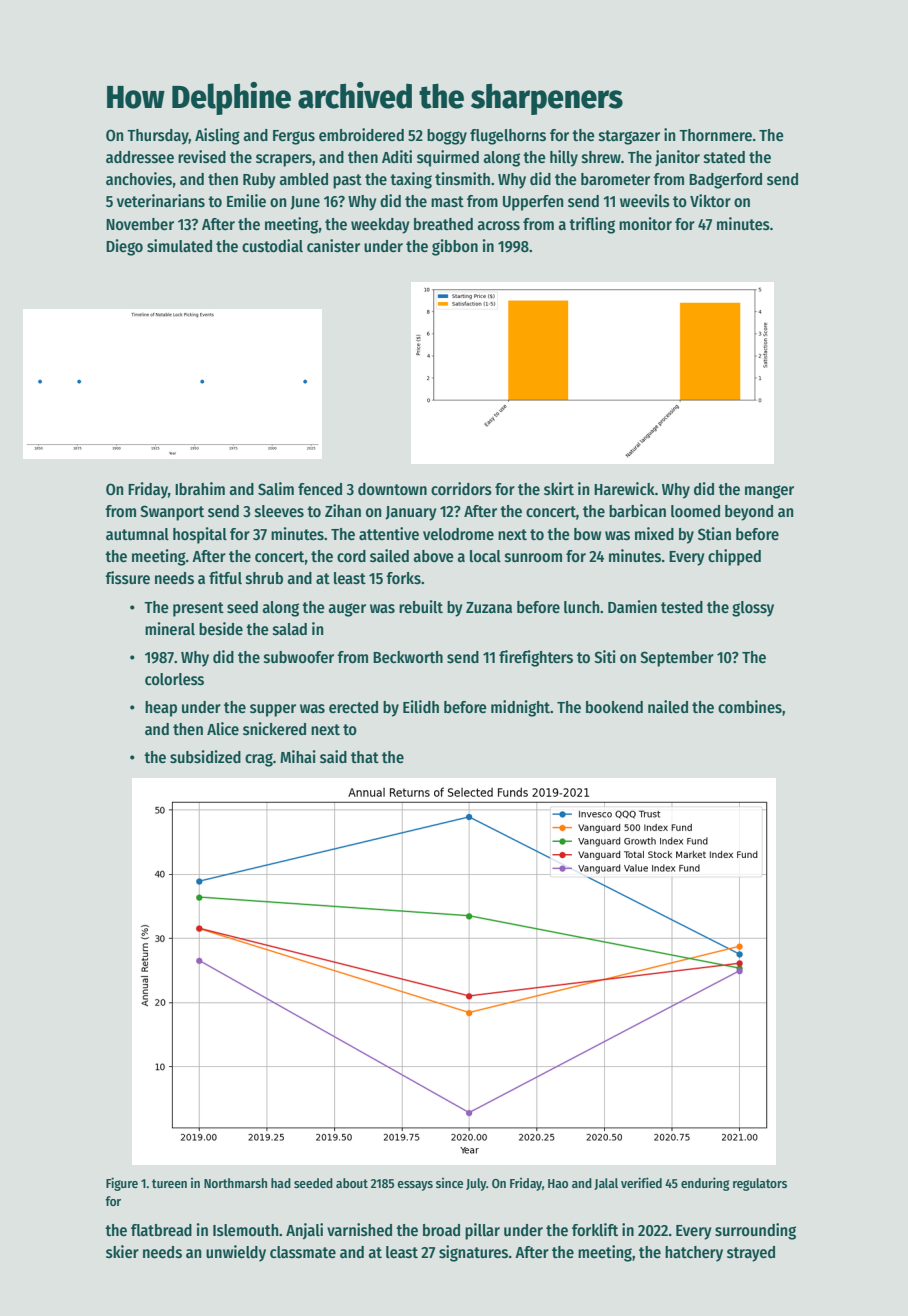 This screenshot has height=1316, width=908. Describe the element at coordinates (750, 707) in the screenshot. I see `combines` at that location.
